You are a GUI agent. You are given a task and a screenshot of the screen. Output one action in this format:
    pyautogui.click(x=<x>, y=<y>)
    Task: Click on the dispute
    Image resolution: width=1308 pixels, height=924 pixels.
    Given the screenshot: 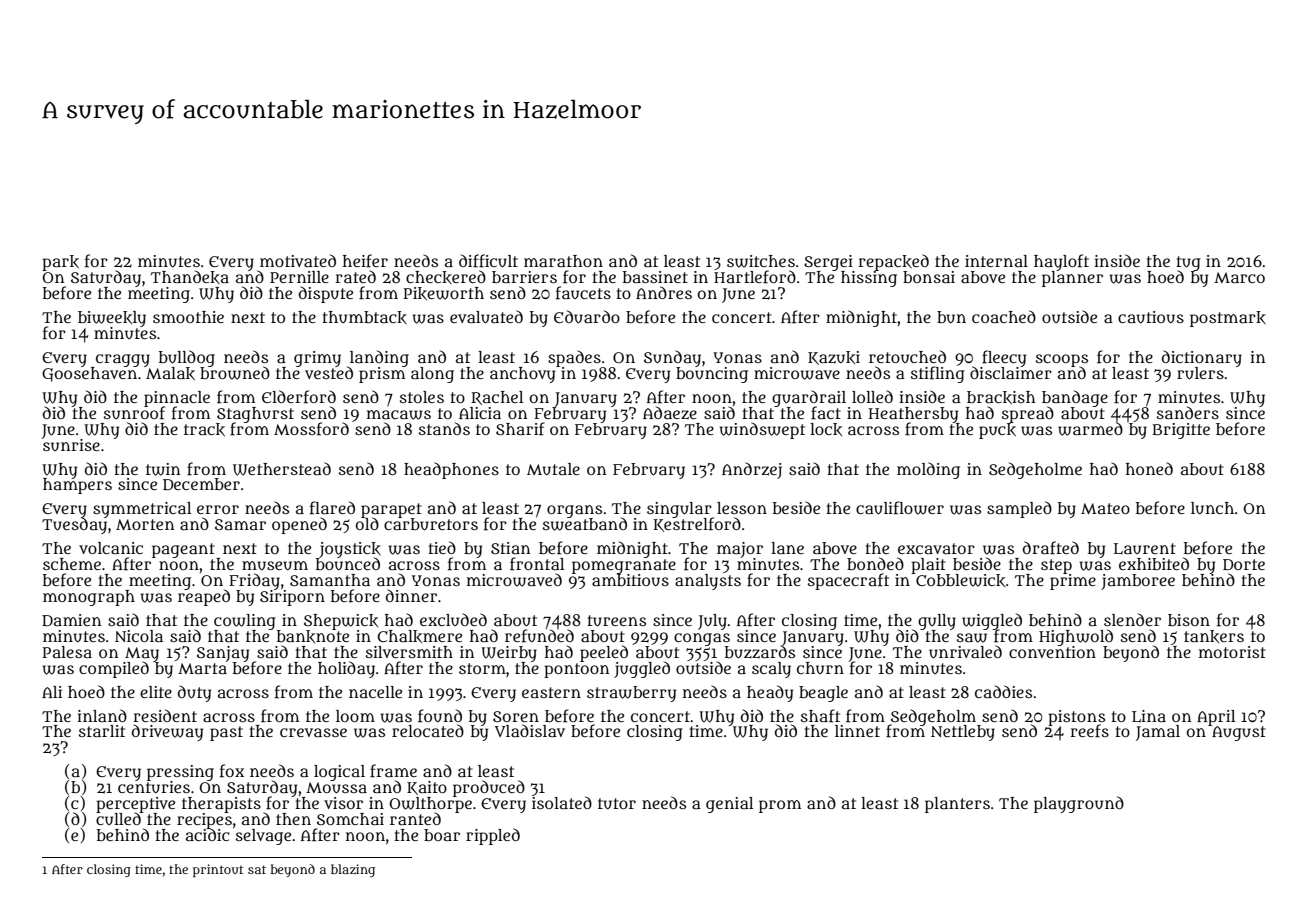 What is the action you would take?
    pyautogui.click(x=326, y=294)
